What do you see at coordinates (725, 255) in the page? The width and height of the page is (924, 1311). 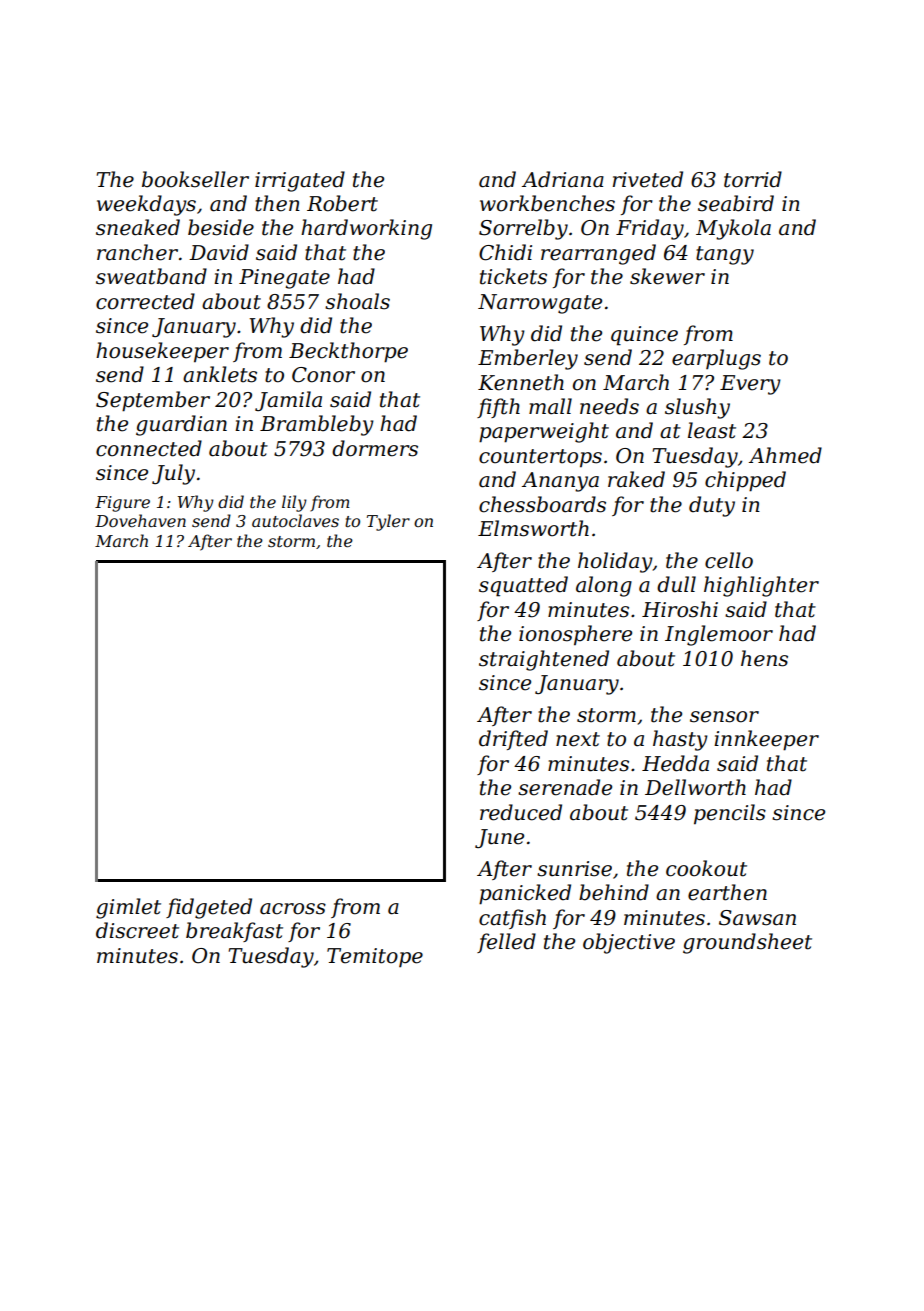 I see `tangy` at bounding box center [725, 255].
